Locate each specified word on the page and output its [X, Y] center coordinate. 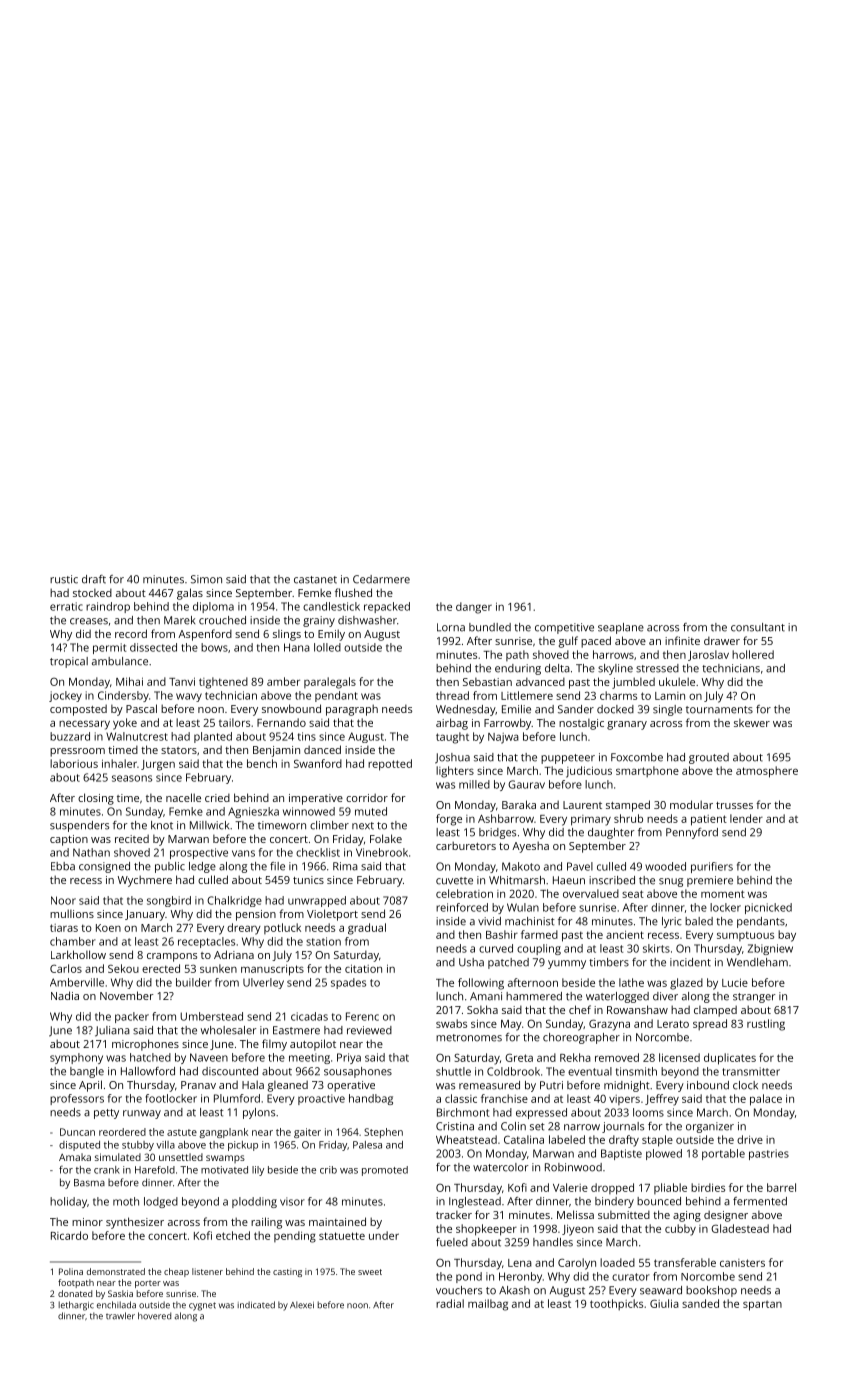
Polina [71, 1271]
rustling [766, 1025]
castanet [315, 580]
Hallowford [148, 1071]
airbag [452, 724]
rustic [64, 579]
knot [162, 825]
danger [474, 608]
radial [450, 1303]
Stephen [383, 1133]
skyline [615, 669]
